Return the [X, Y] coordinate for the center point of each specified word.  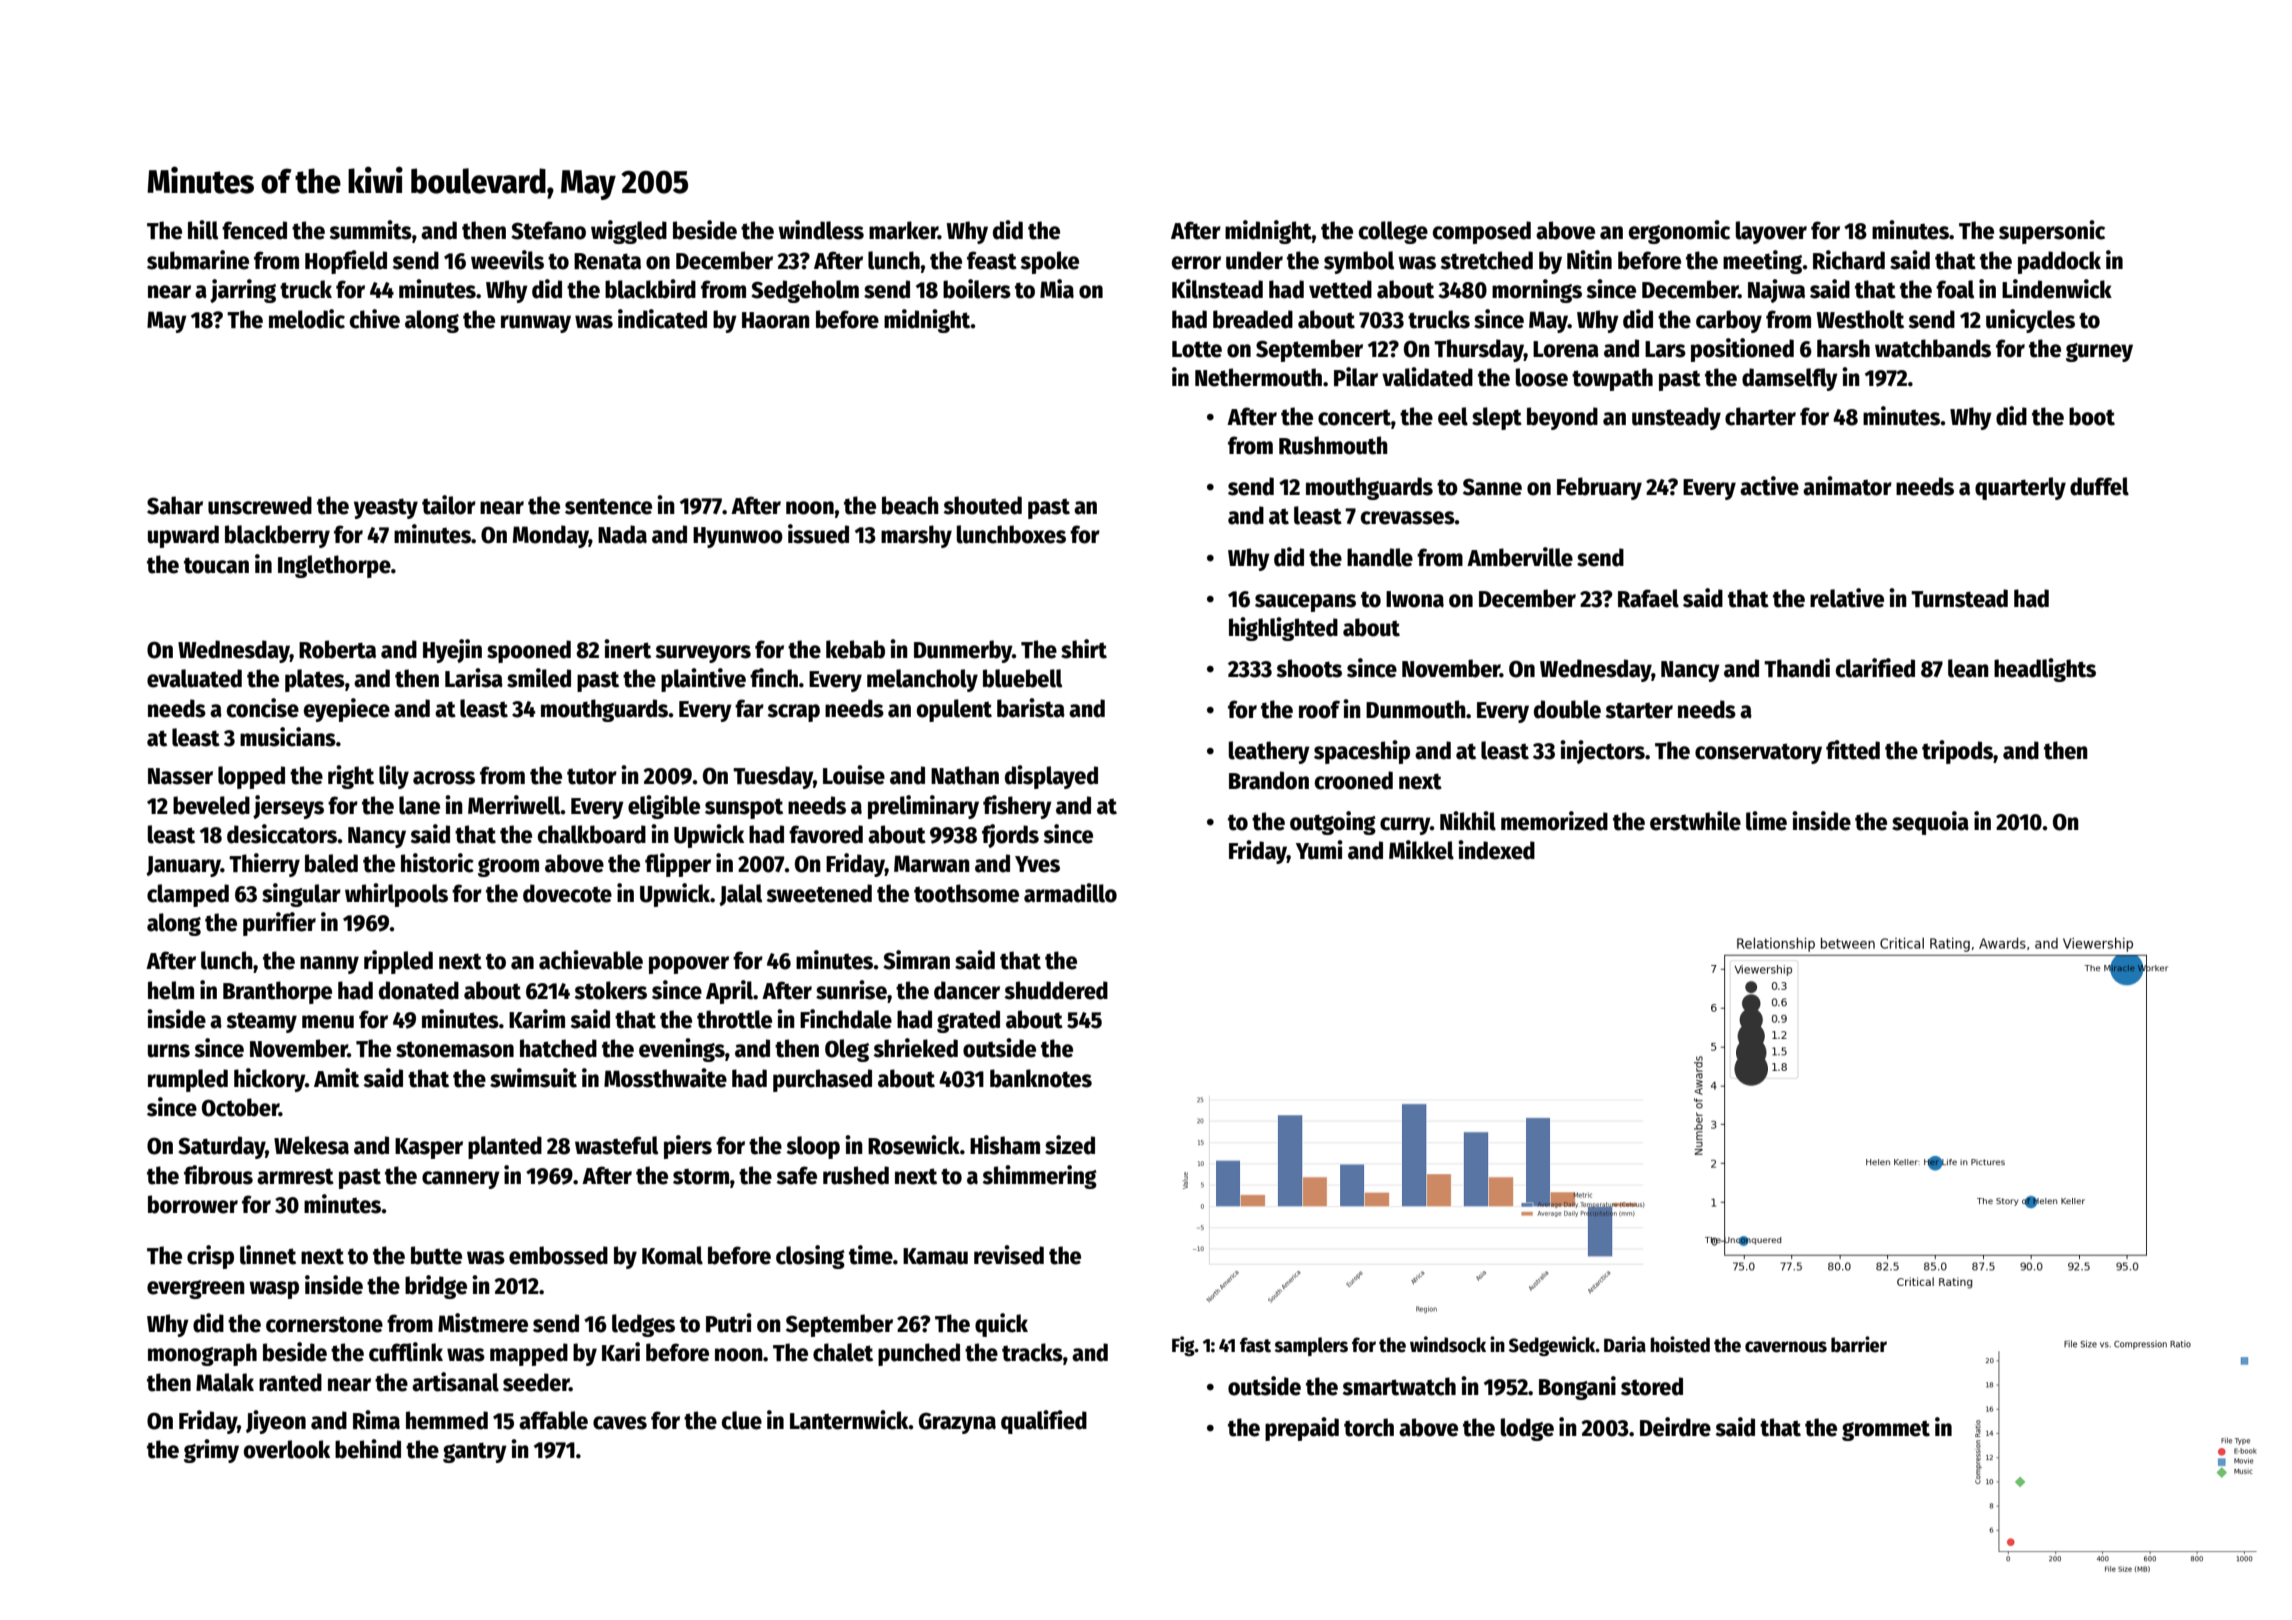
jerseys [288, 807]
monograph [202, 1354]
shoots [1309, 668]
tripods [1957, 752]
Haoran [776, 320]
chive [375, 319]
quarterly [2020, 488]
